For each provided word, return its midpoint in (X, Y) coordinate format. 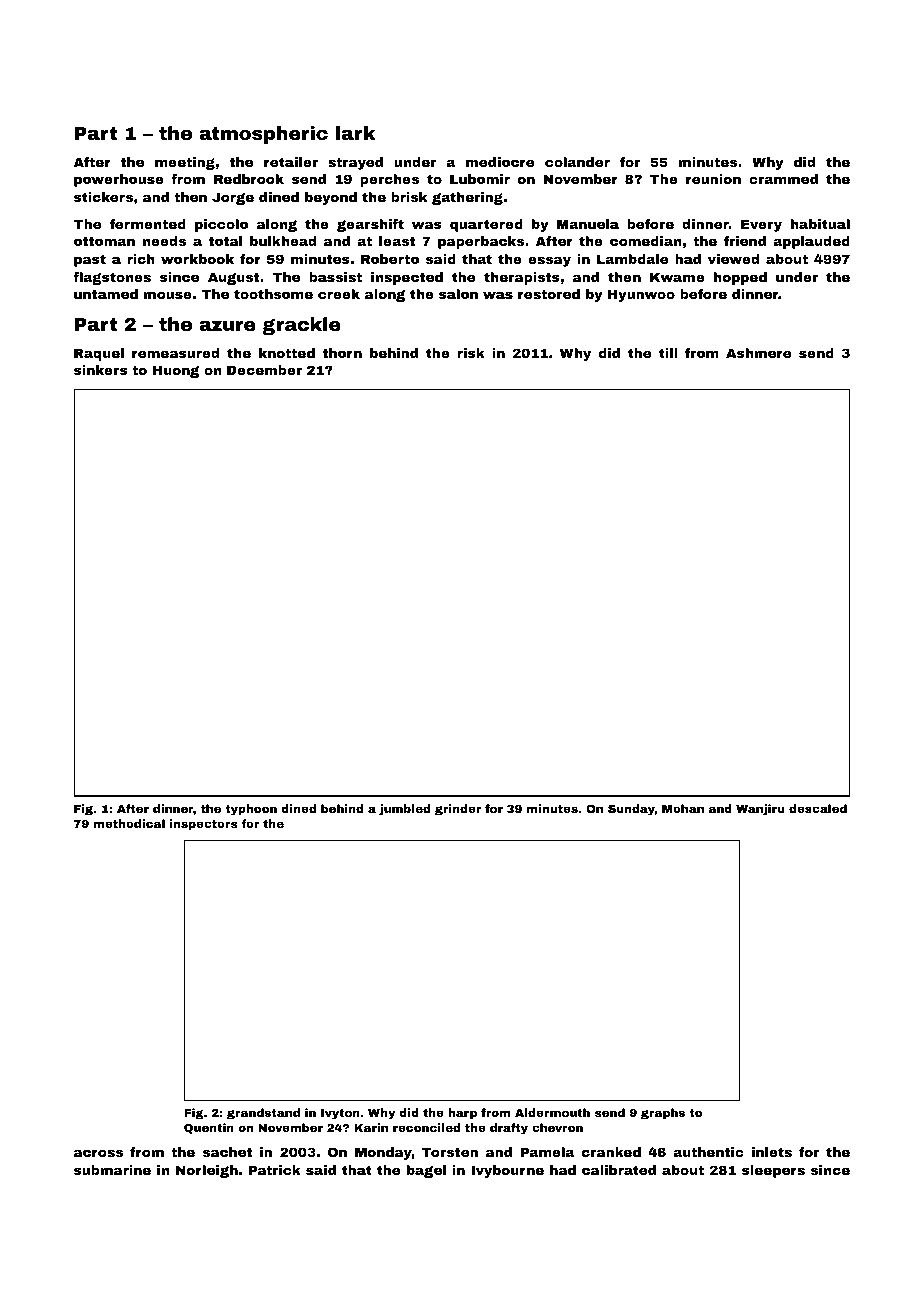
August (233, 278)
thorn (342, 353)
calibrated (619, 1170)
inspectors (203, 825)
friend (745, 241)
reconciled (426, 1127)
